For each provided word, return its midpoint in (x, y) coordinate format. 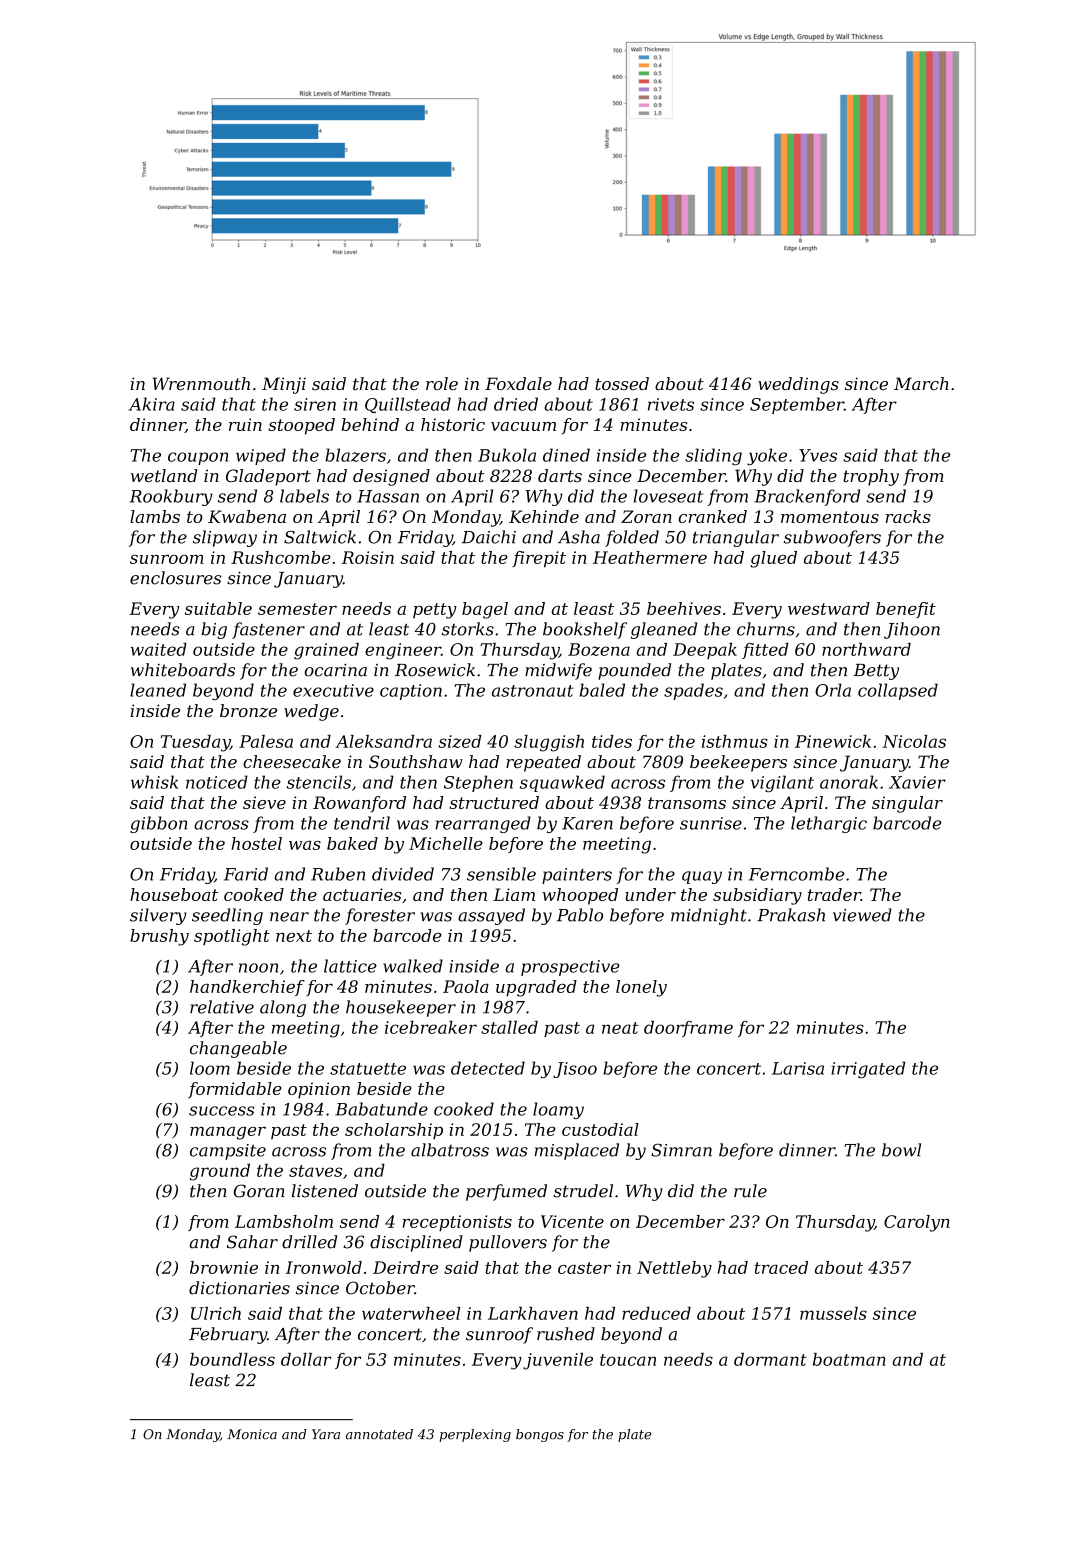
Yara (326, 1434)
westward (829, 608)
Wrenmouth (201, 383)
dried (516, 404)
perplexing (475, 1435)
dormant (770, 1359)
